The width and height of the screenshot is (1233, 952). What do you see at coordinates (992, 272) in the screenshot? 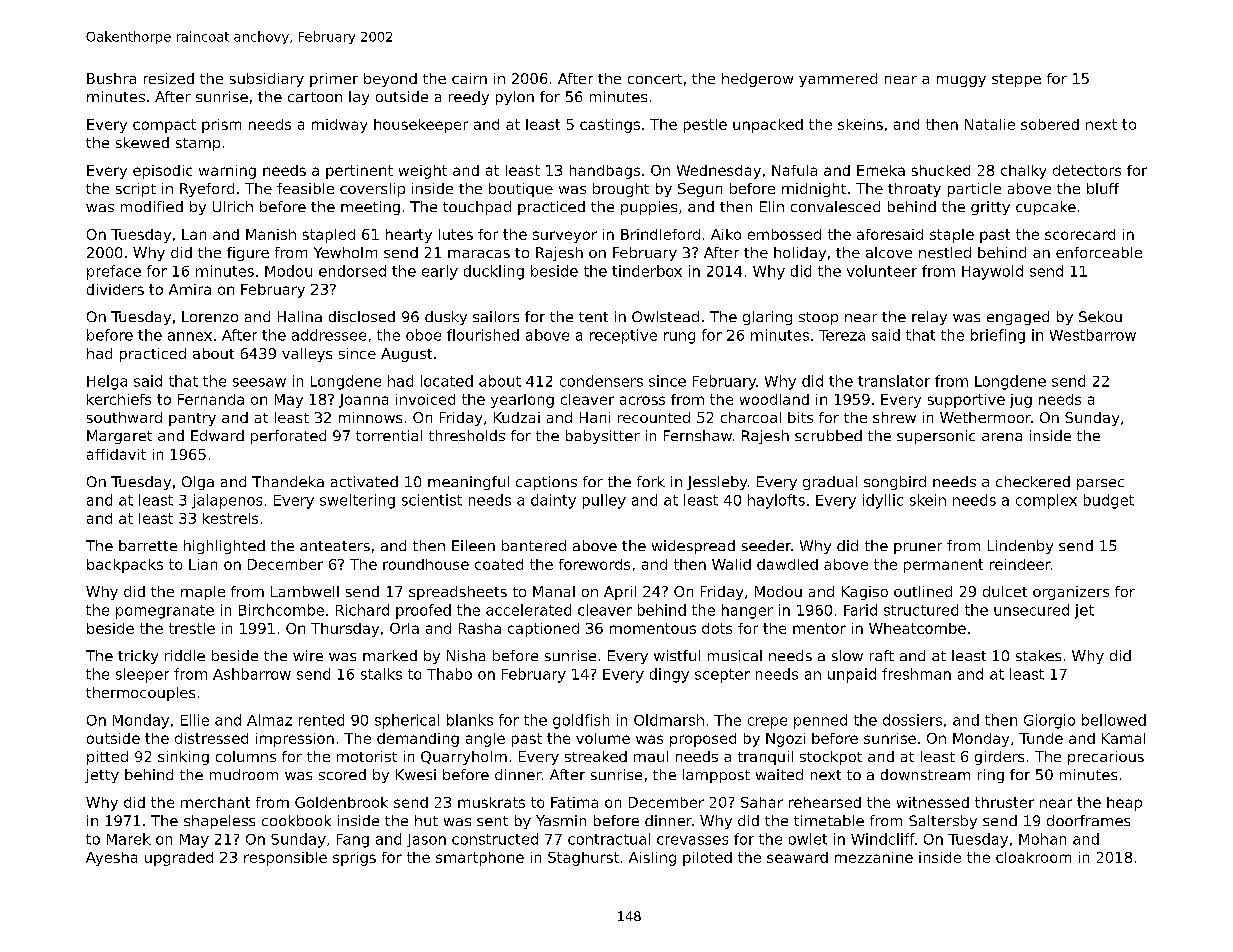
I see `Haywold` at bounding box center [992, 272].
